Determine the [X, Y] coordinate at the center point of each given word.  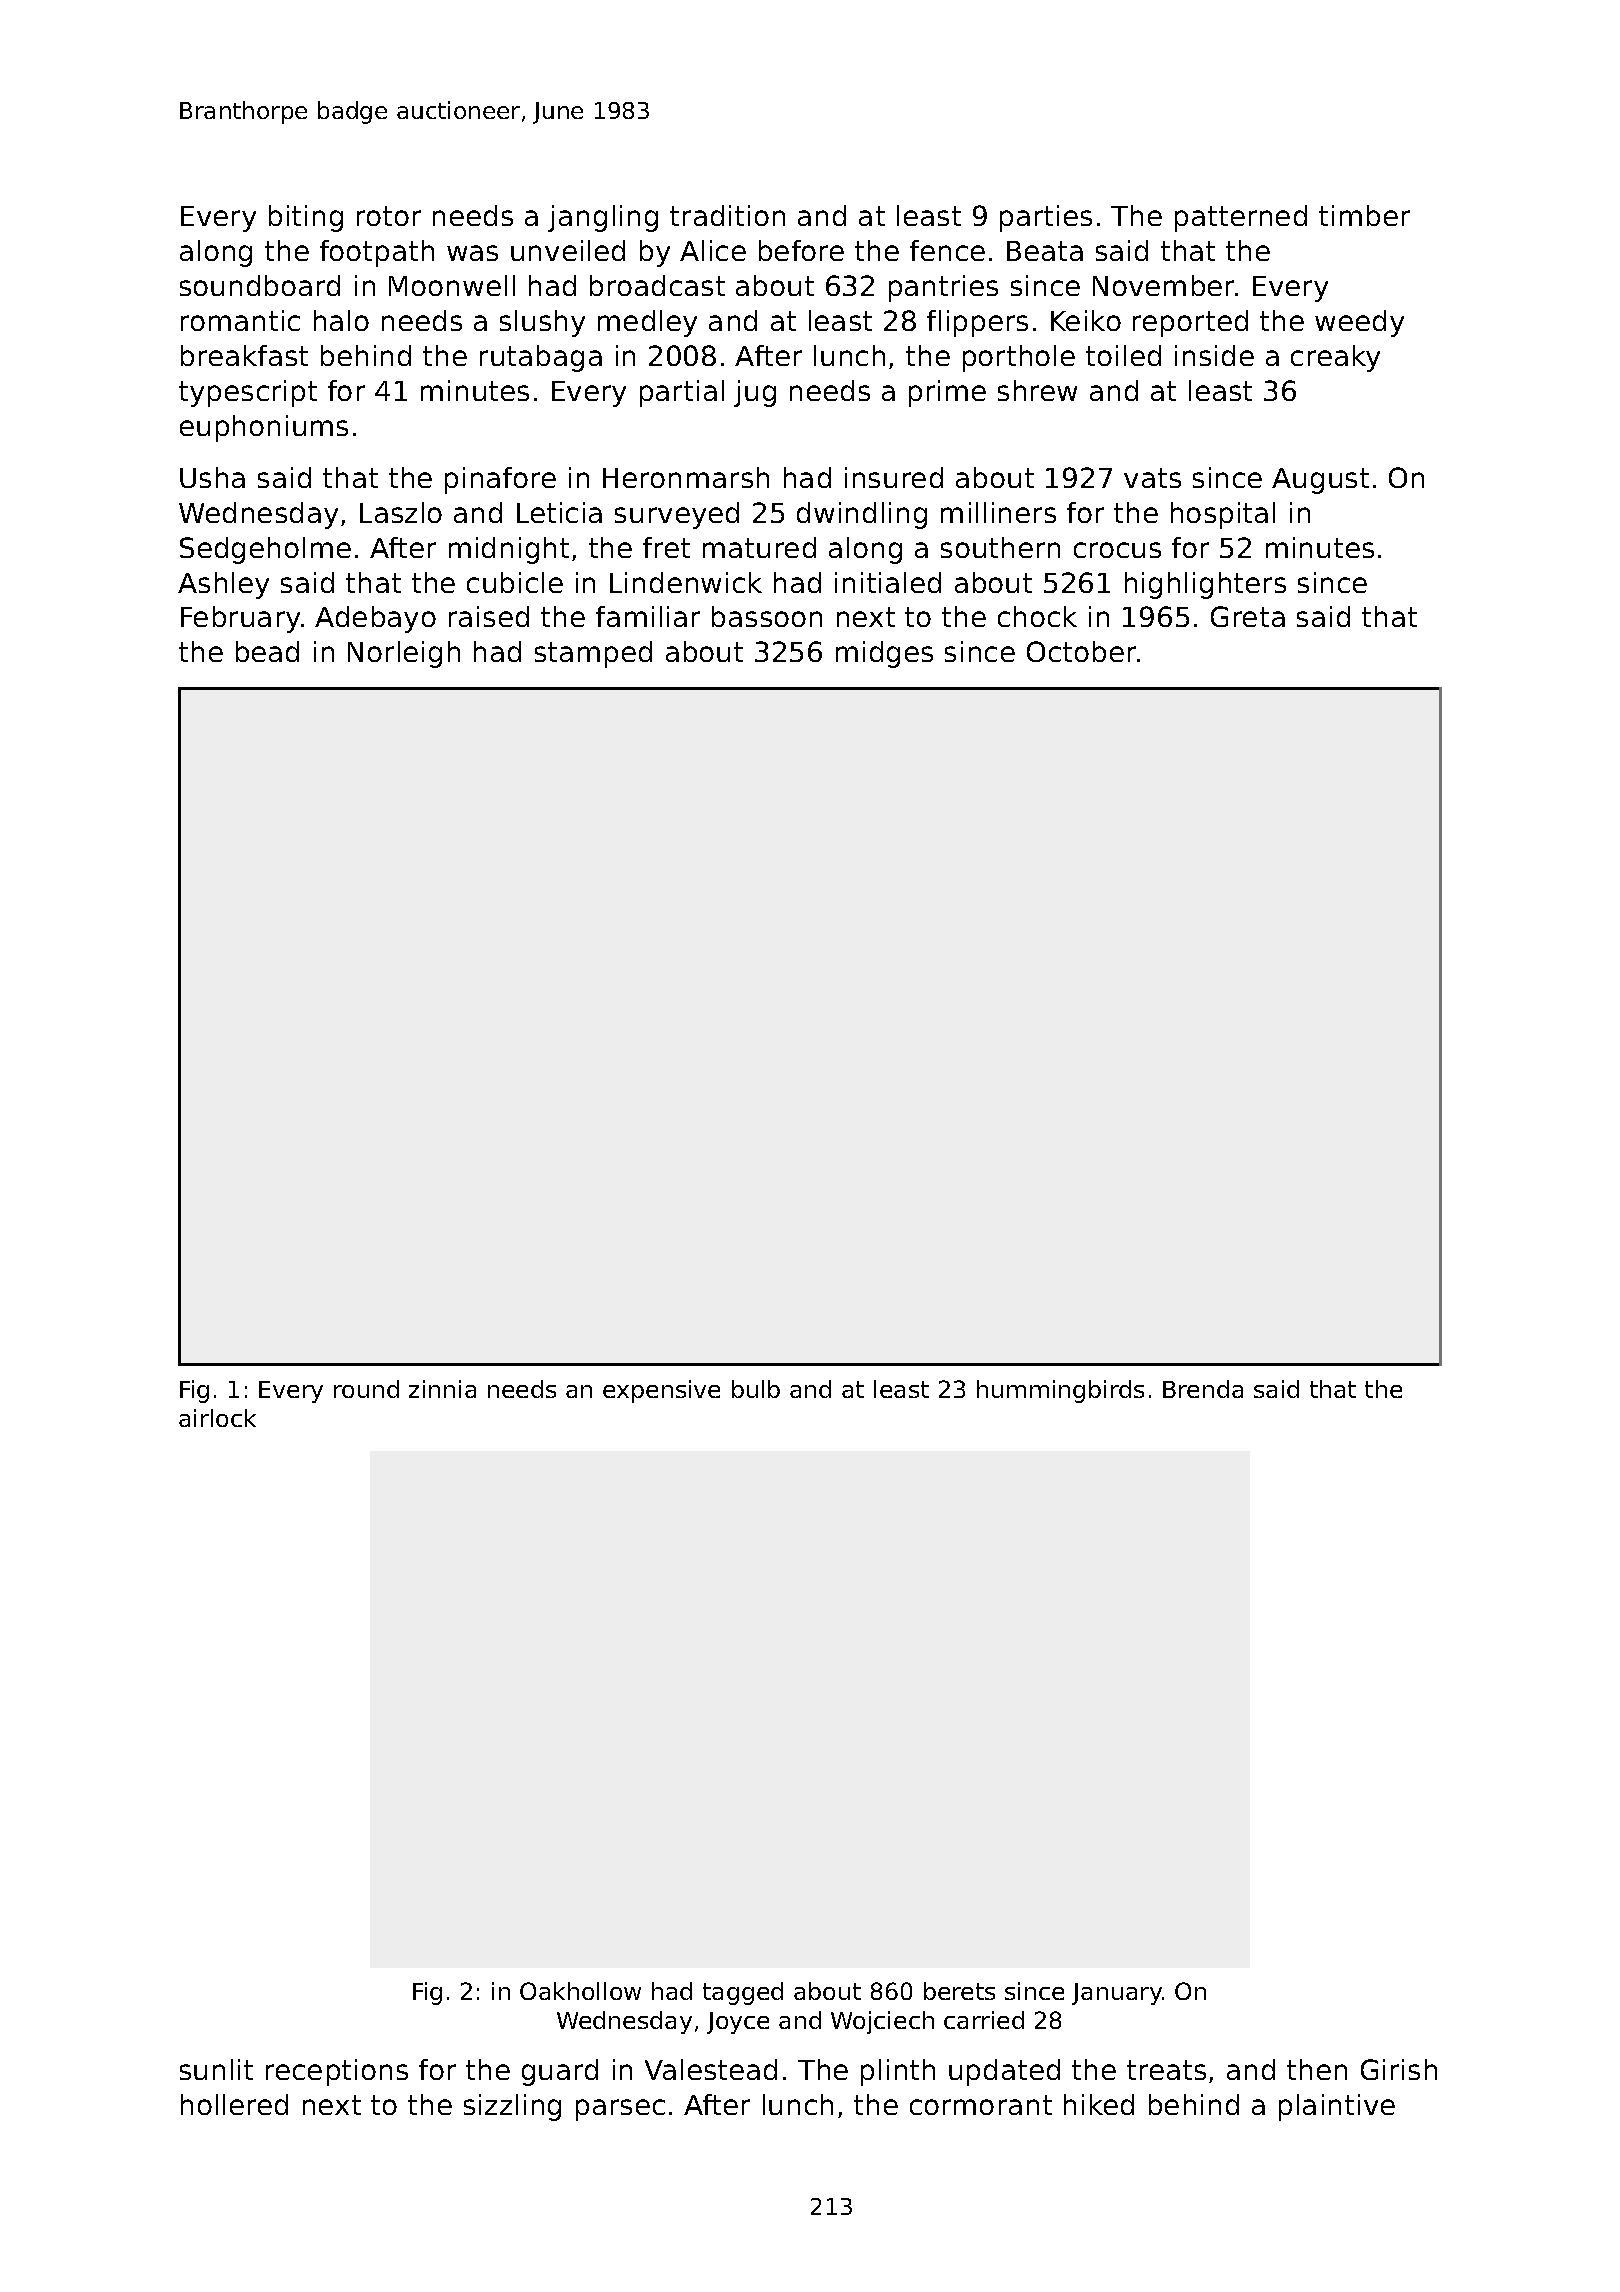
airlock [217, 1418]
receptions [337, 2072]
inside [1214, 355]
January [1117, 1994]
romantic [240, 320]
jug [755, 393]
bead [267, 651]
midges [884, 654]
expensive [661, 1391]
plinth [898, 2072]
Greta [1248, 616]
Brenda [1203, 1389]
